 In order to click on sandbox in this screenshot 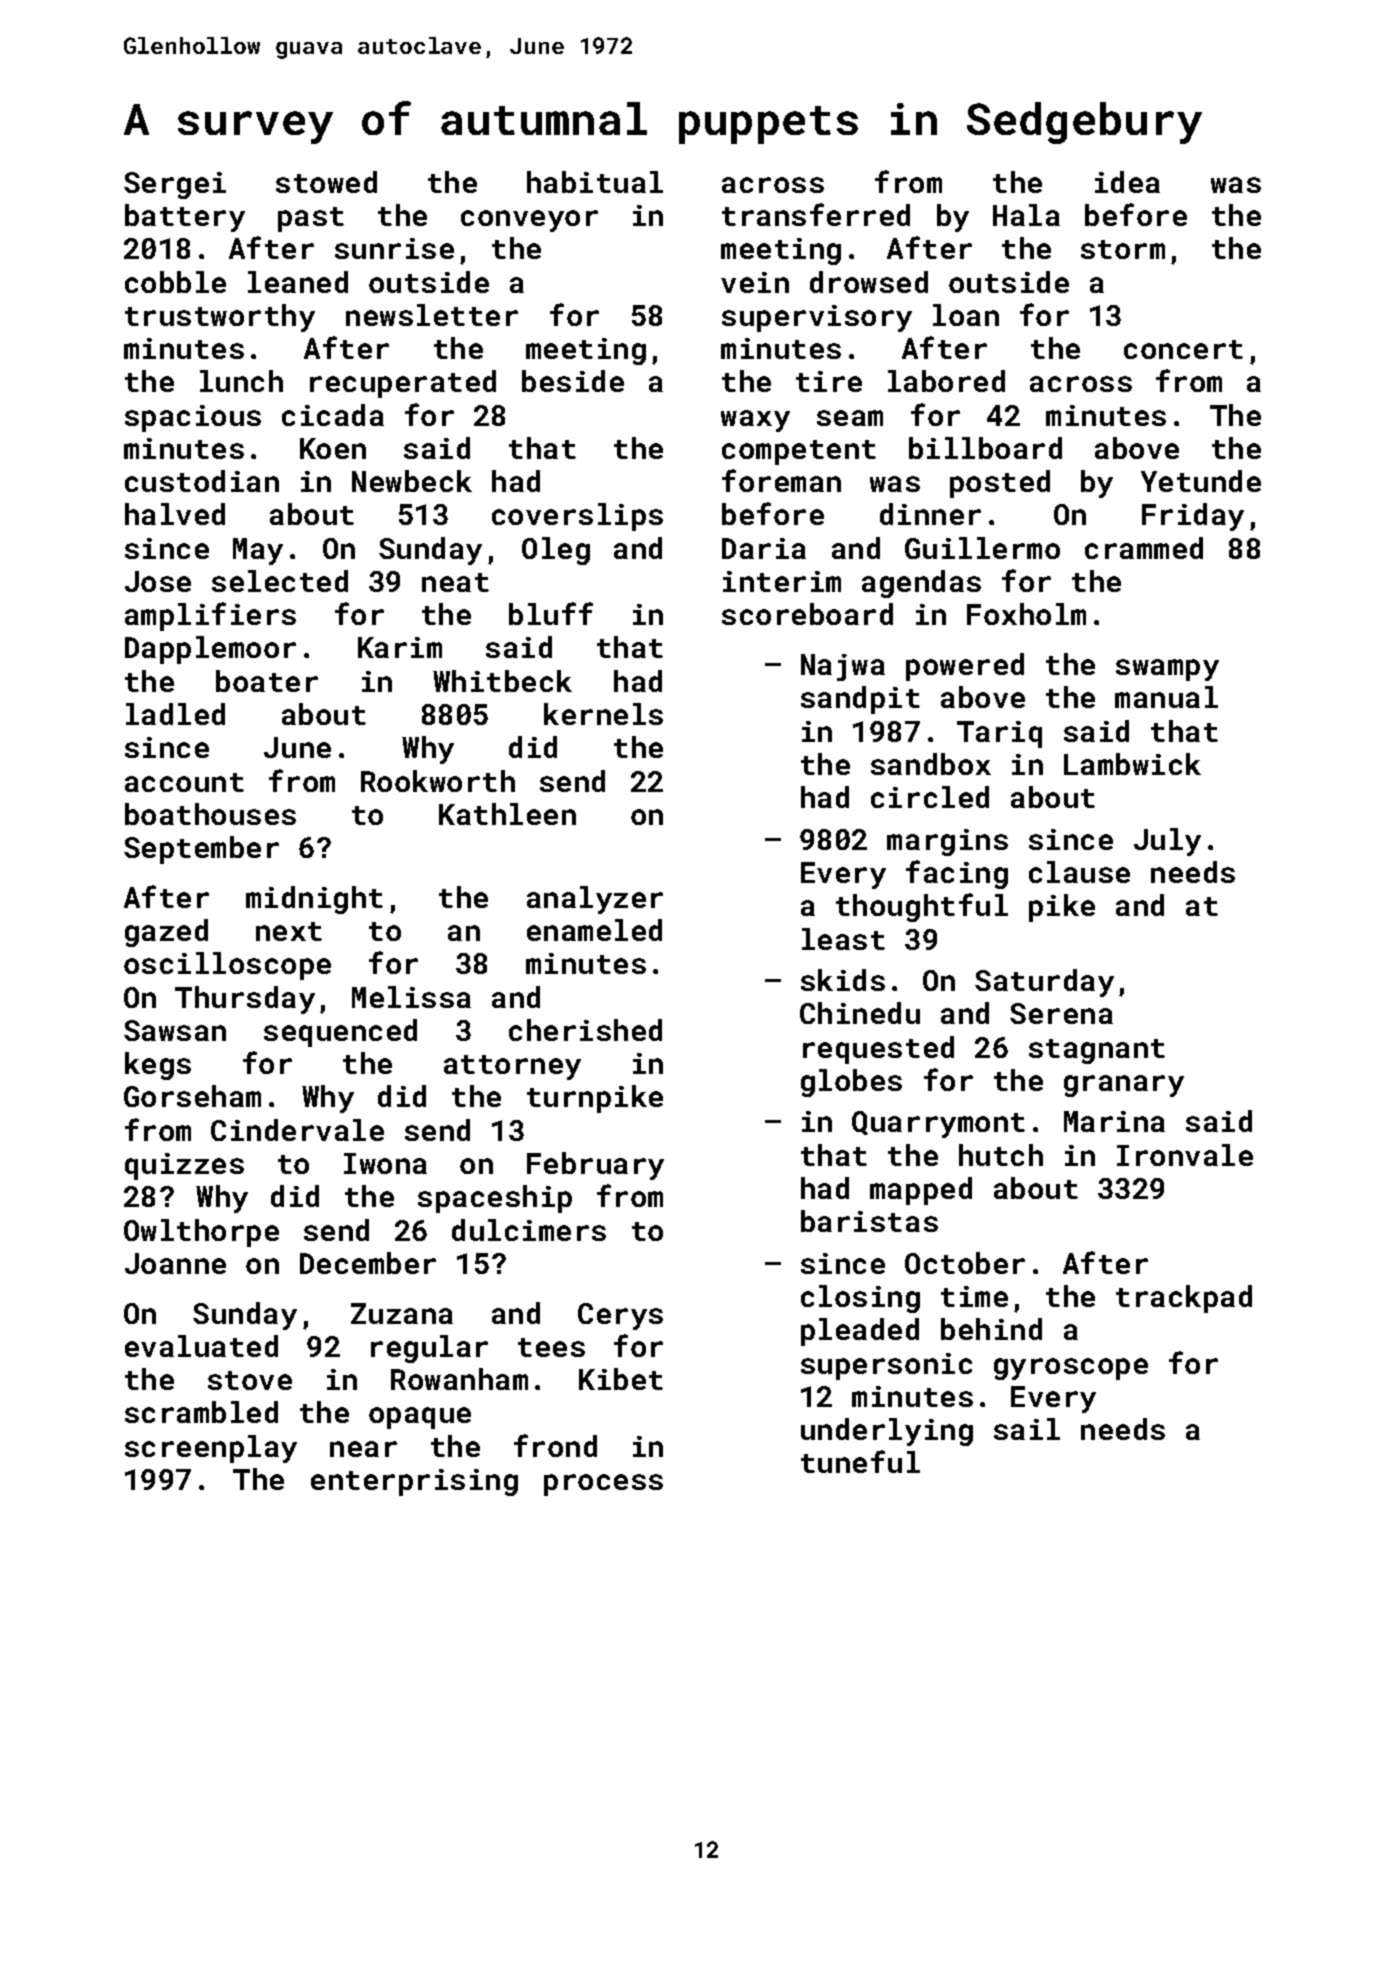, I will do `click(931, 764)`.
